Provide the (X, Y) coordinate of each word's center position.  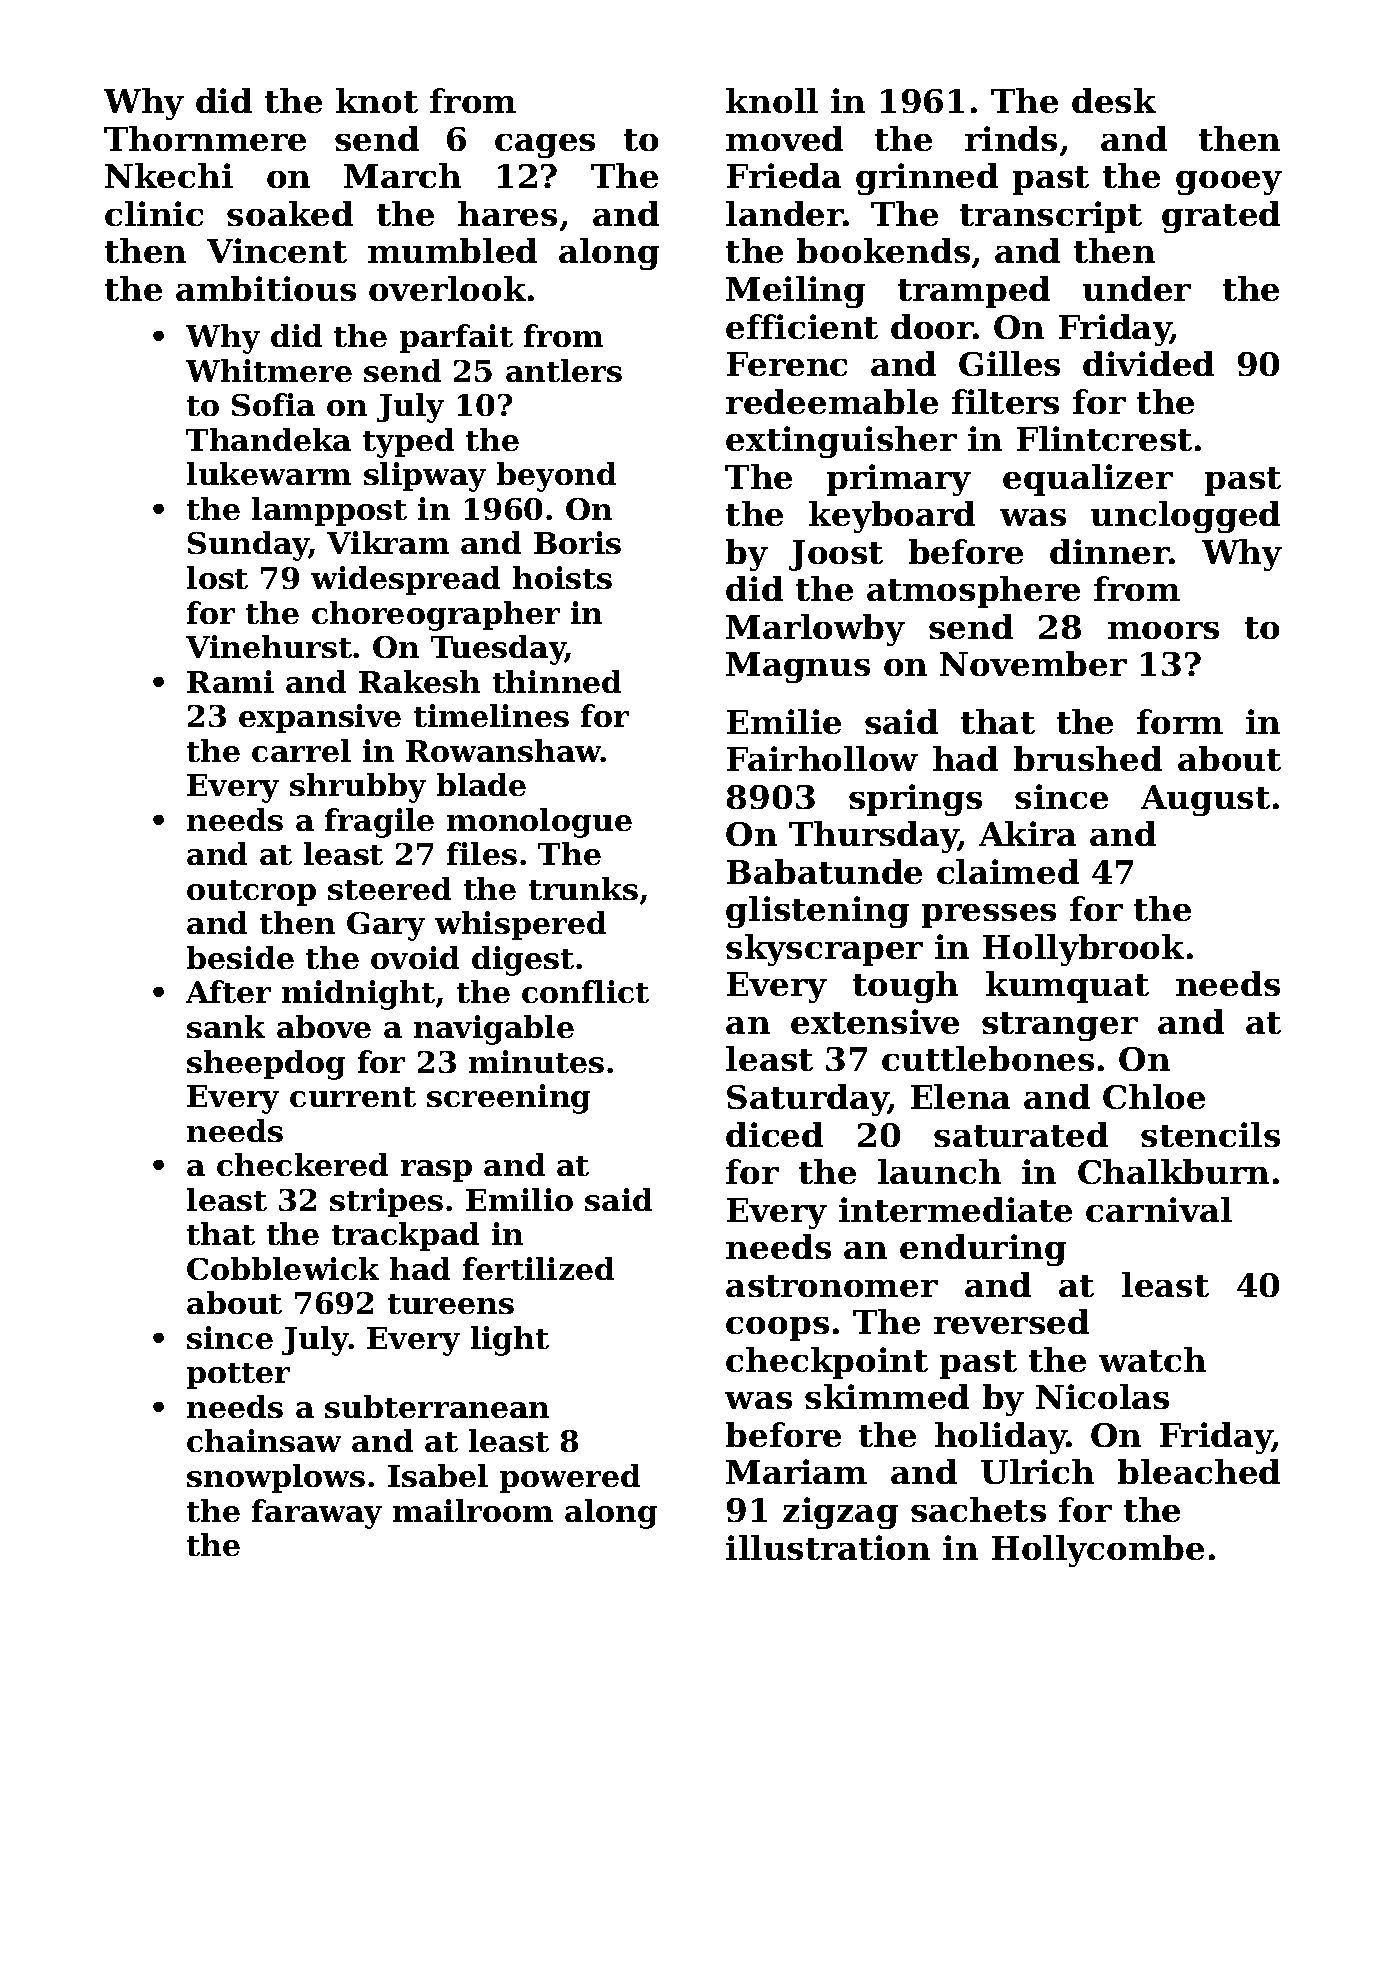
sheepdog (266, 1065)
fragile (379, 823)
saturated (1021, 1134)
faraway (317, 1514)
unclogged (1185, 517)
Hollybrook (1083, 950)
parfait (456, 338)
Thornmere (205, 138)
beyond (556, 477)
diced (774, 1134)
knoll (772, 100)
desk (1114, 100)
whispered (520, 925)
